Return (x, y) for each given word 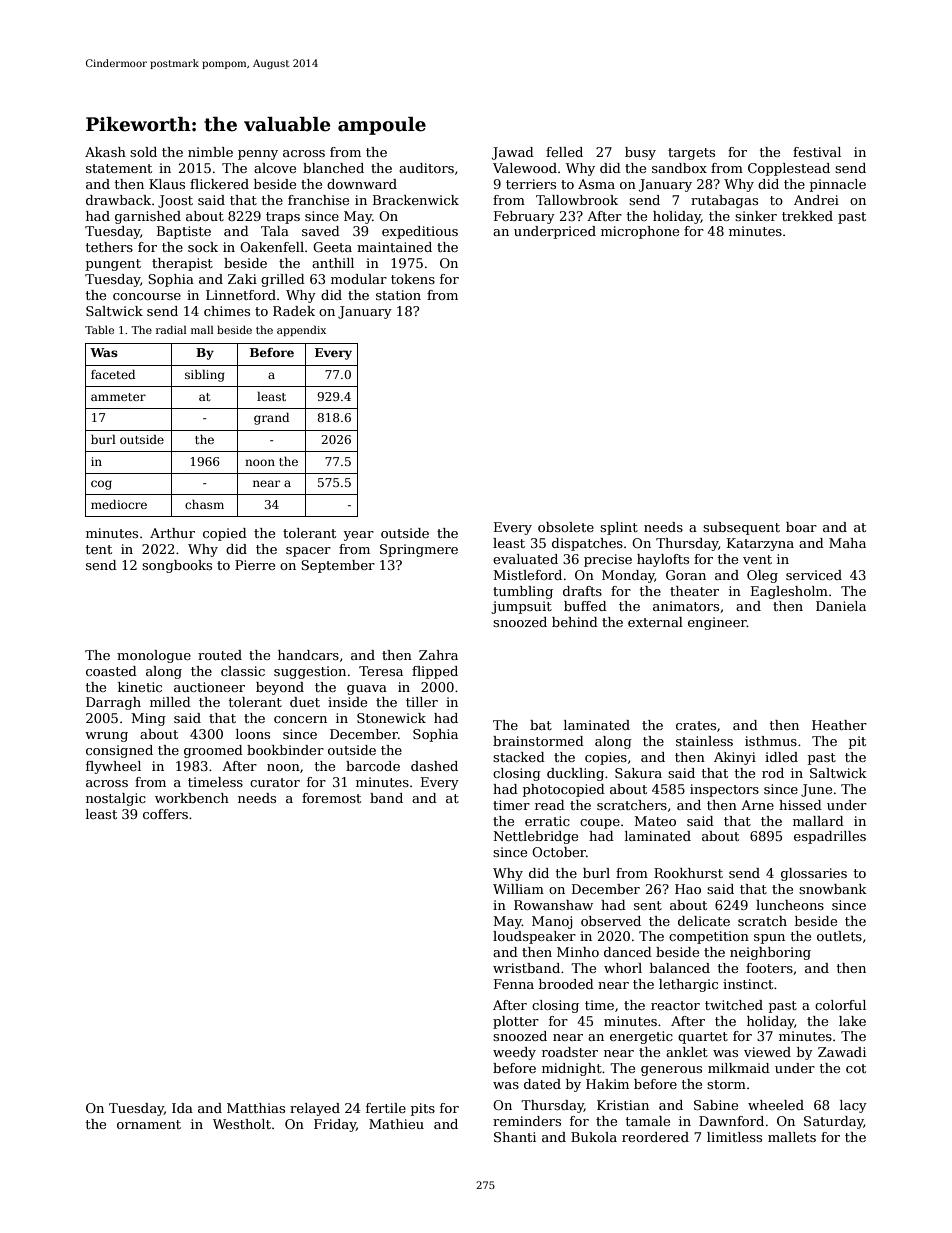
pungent (113, 265)
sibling (205, 376)
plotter (516, 1022)
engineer (717, 623)
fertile (386, 1108)
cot (856, 1068)
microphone (640, 232)
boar (801, 527)
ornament (149, 1124)
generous (671, 1071)
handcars (308, 655)
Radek (294, 311)
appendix (301, 331)
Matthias (256, 1108)
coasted (111, 671)
